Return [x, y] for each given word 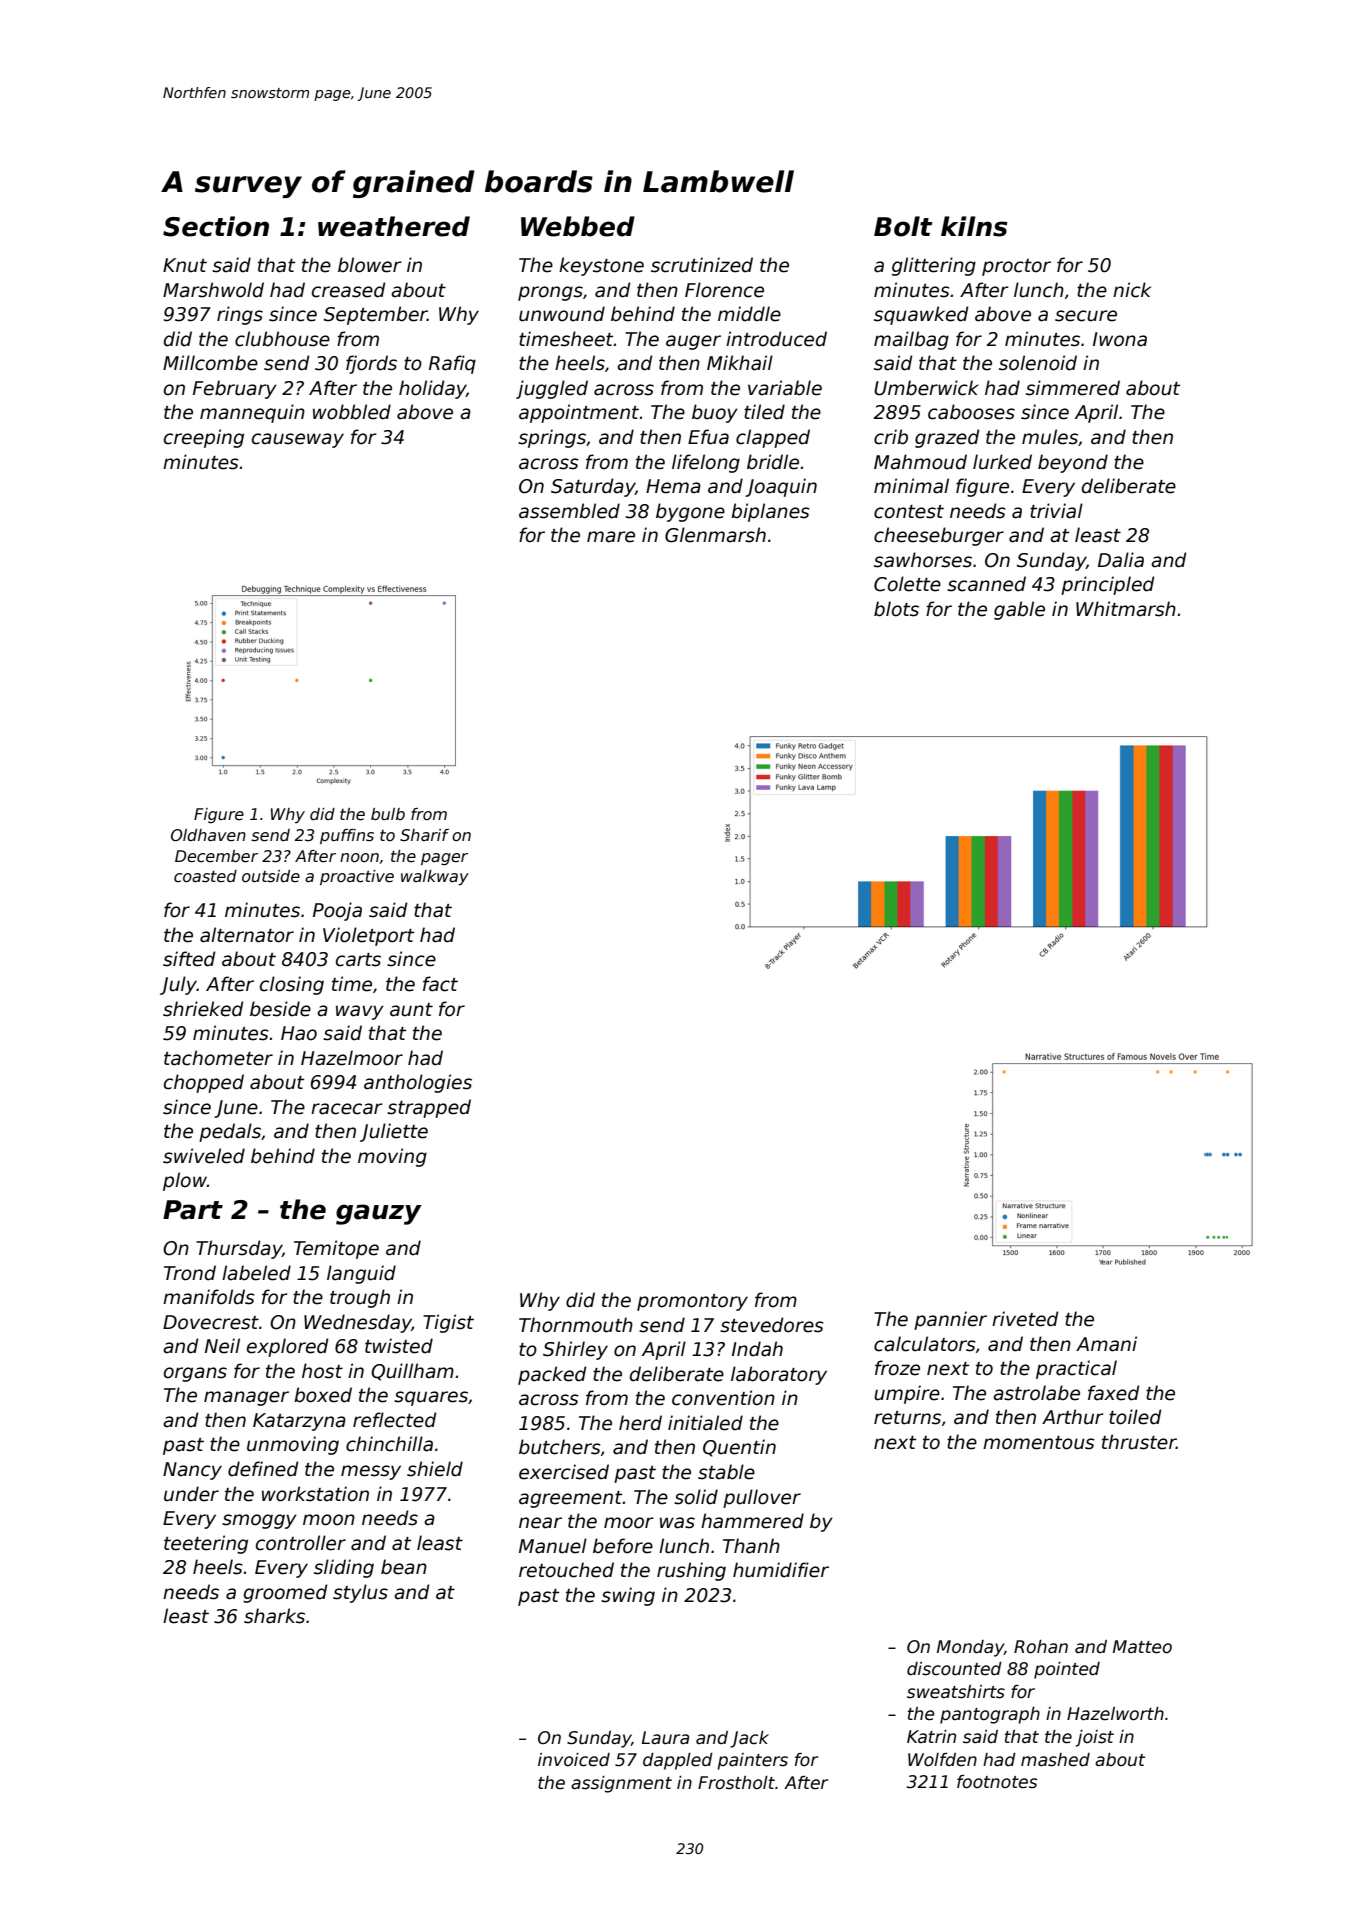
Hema [673, 486]
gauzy [379, 1214]
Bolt [903, 226]
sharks [274, 1616]
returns [907, 1418]
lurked [1002, 462]
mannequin [252, 413]
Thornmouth [576, 1325]
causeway [298, 440]
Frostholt [736, 1783]
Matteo [1142, 1647]
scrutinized [702, 265]
